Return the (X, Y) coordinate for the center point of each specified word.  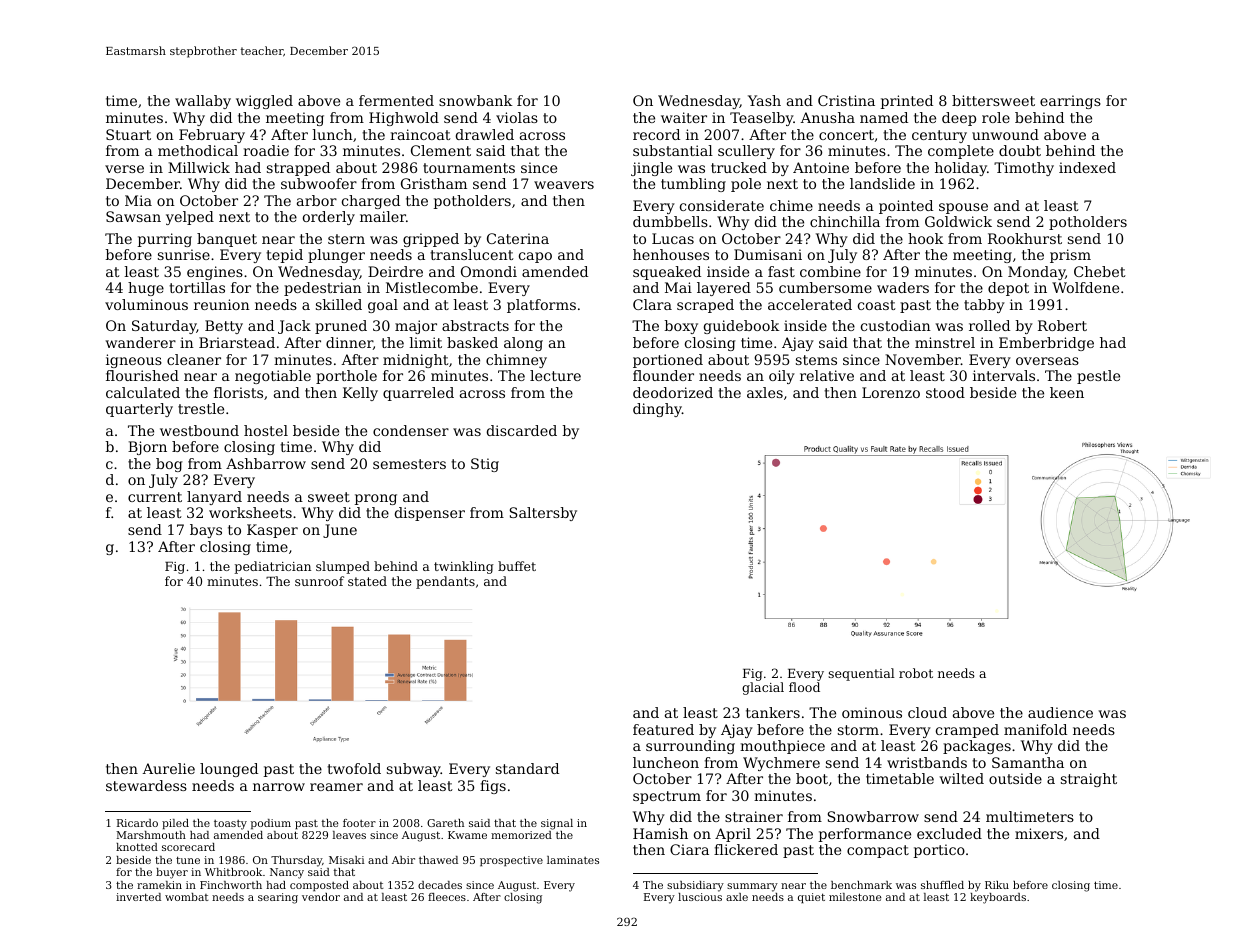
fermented (396, 100)
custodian (896, 325)
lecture (555, 375)
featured (663, 729)
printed (907, 102)
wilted (962, 778)
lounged (229, 770)
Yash (764, 100)
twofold (354, 768)
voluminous (146, 304)
